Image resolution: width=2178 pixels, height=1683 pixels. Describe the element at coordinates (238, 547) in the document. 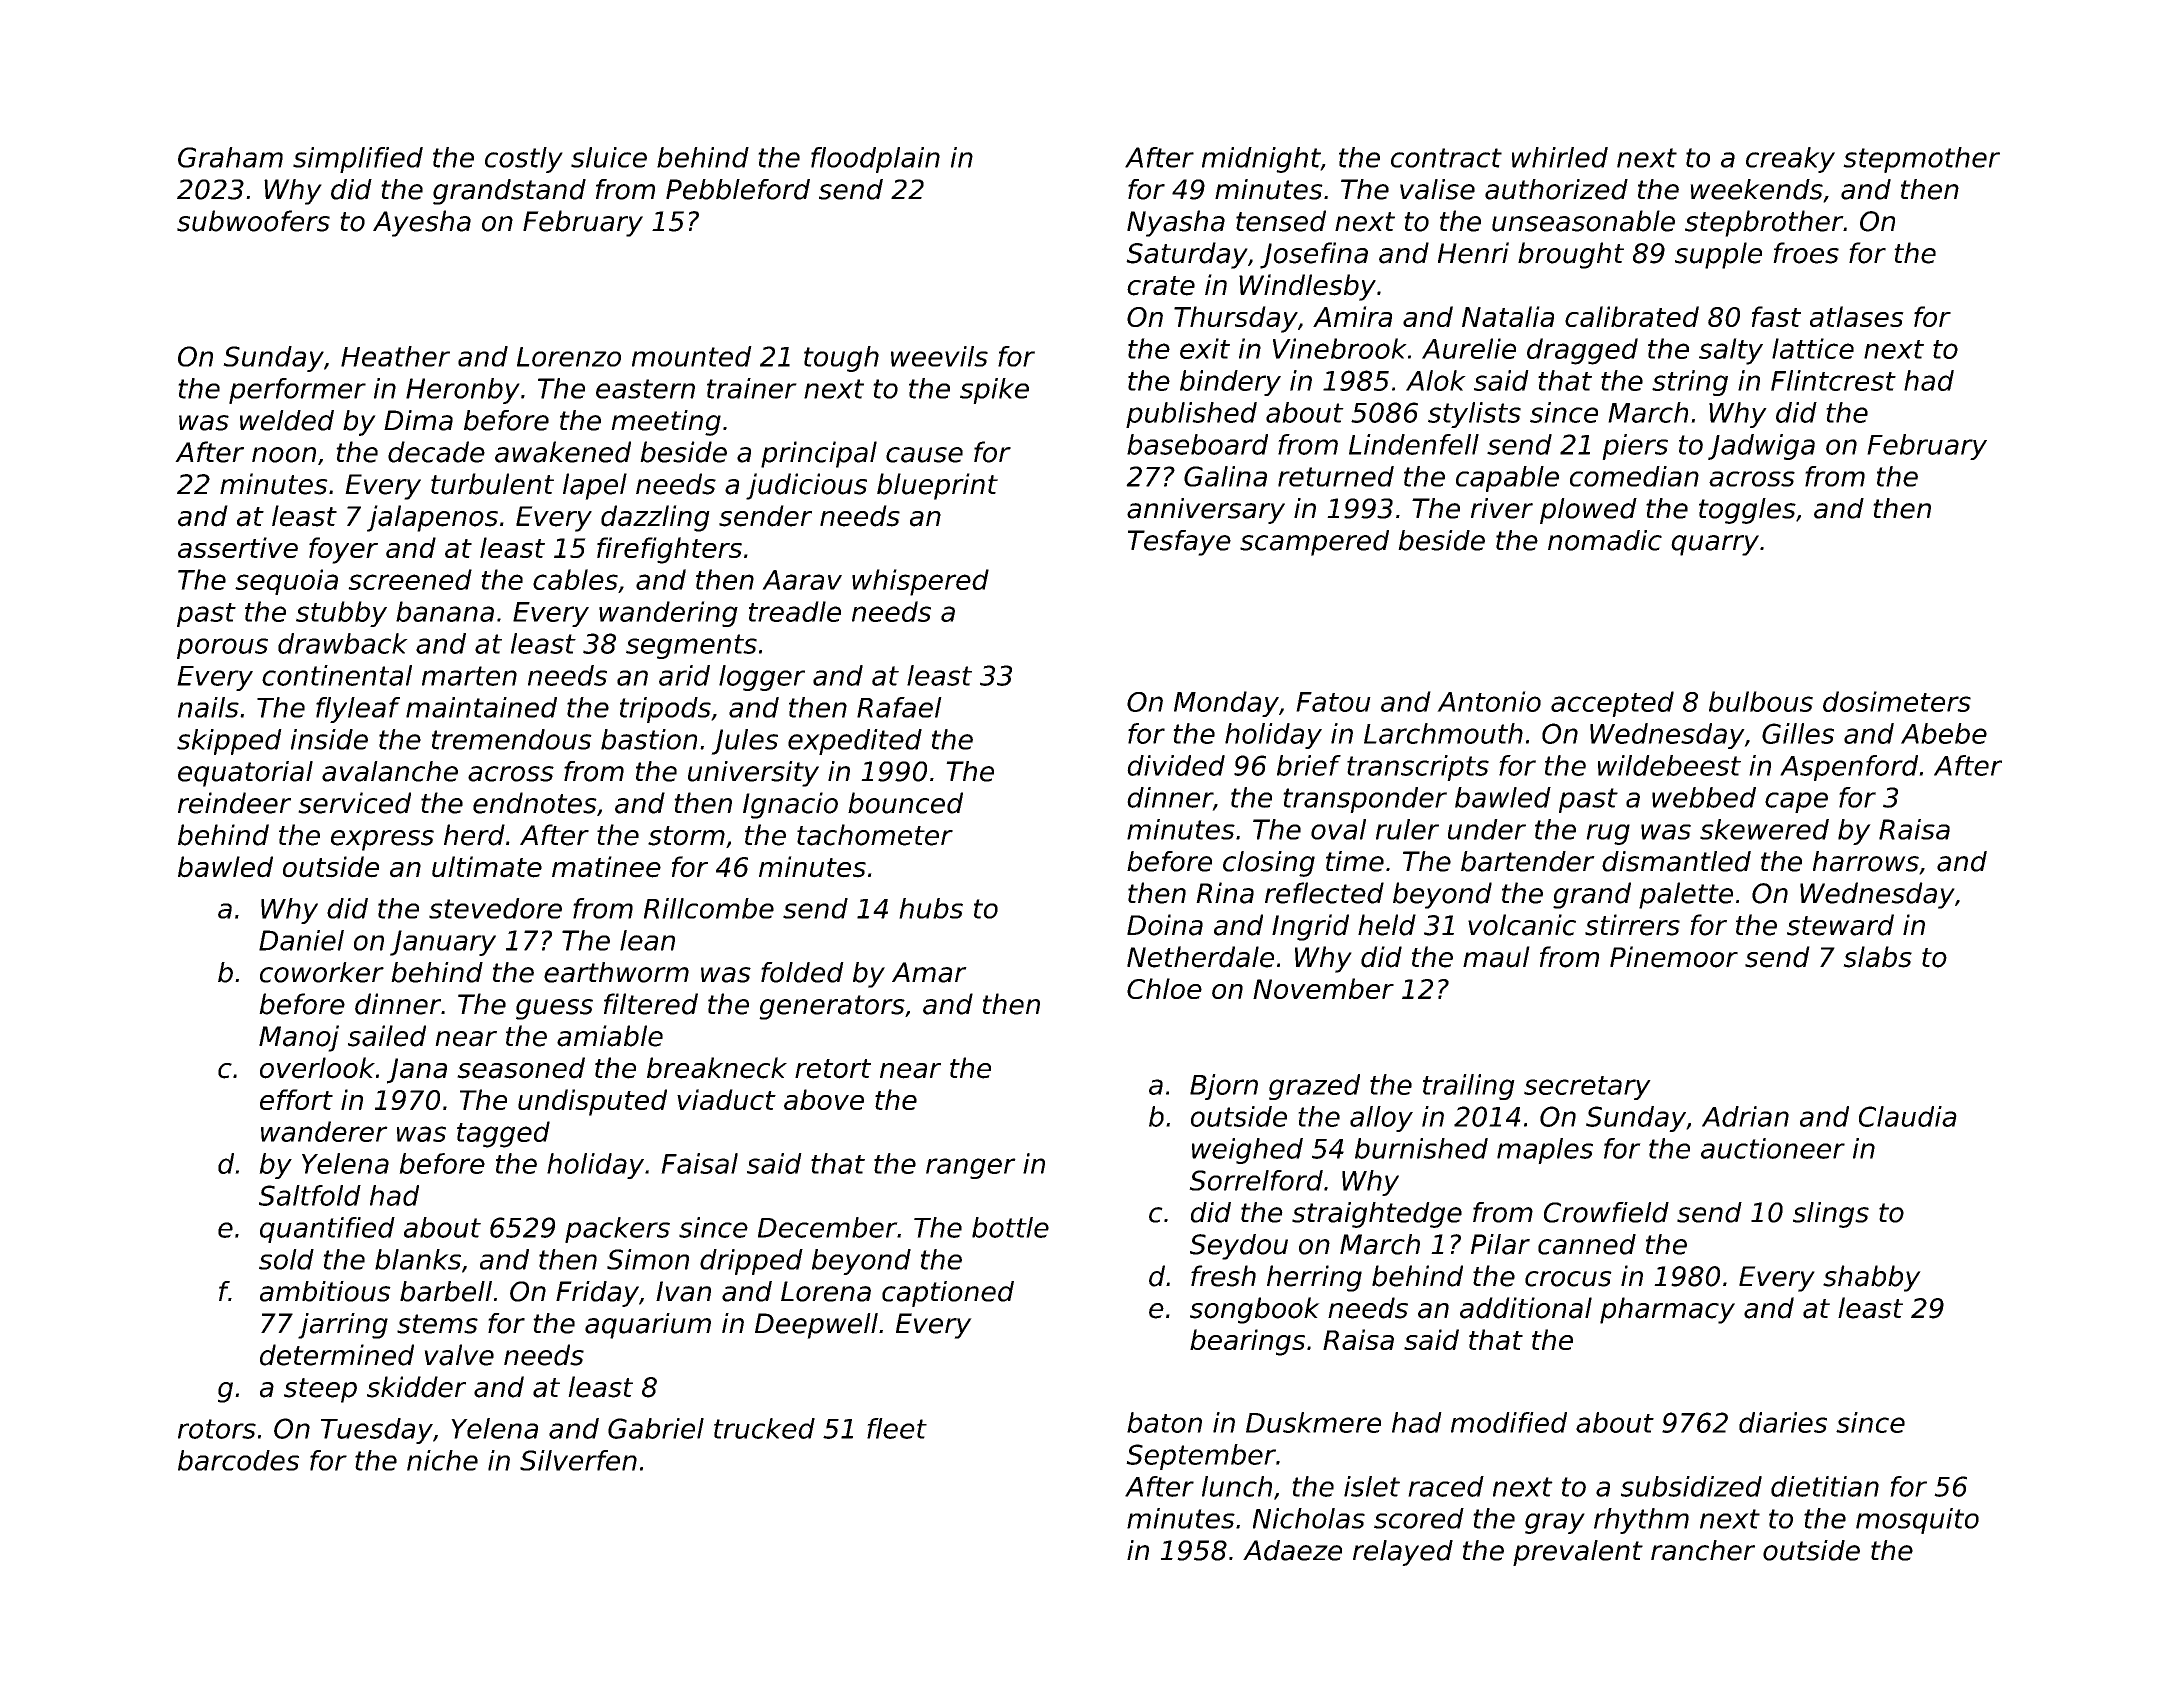

I see `assertive` at that location.
